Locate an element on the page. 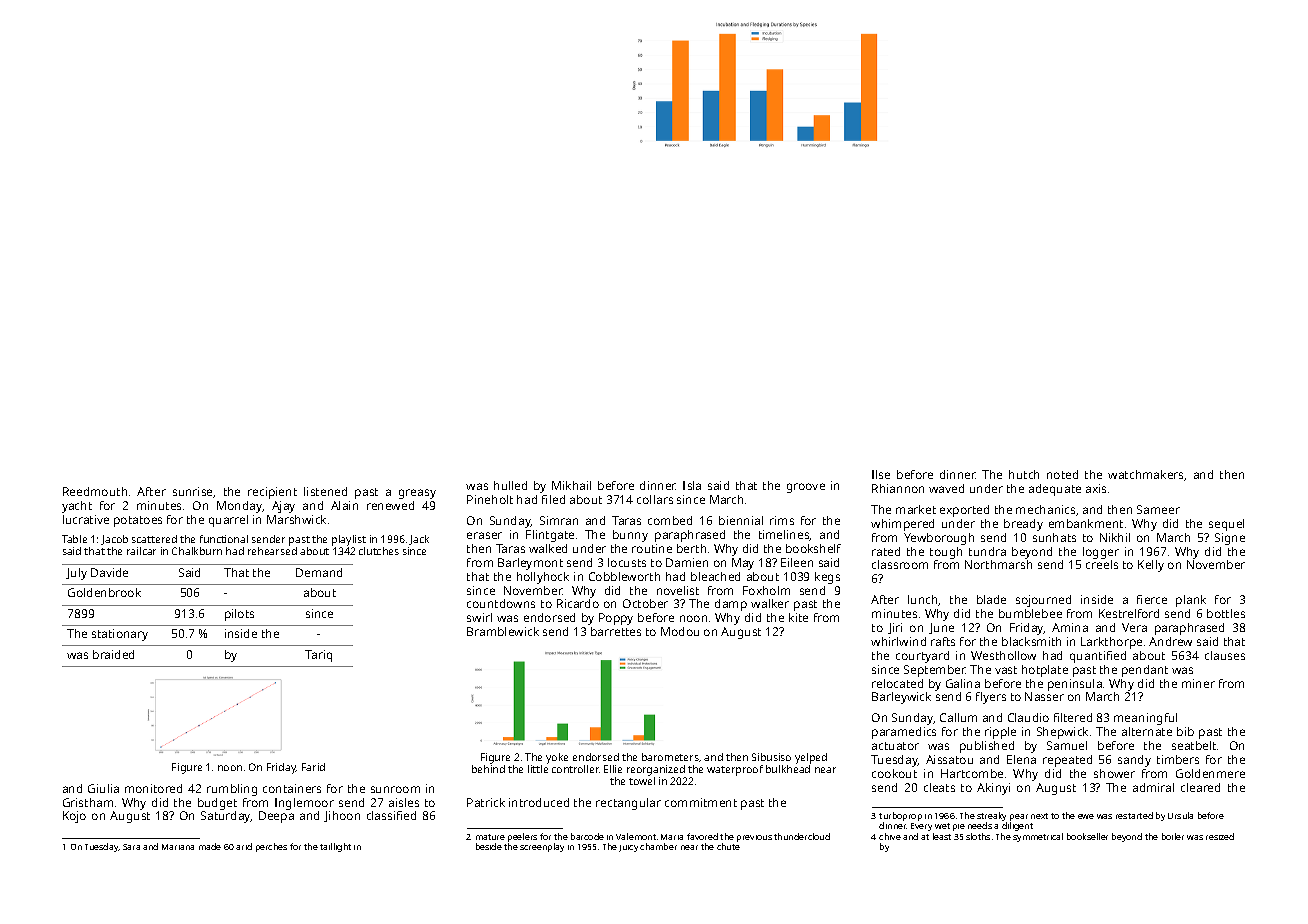 Image resolution: width=1308 pixels, height=924 pixels. hutch is located at coordinates (1024, 474).
